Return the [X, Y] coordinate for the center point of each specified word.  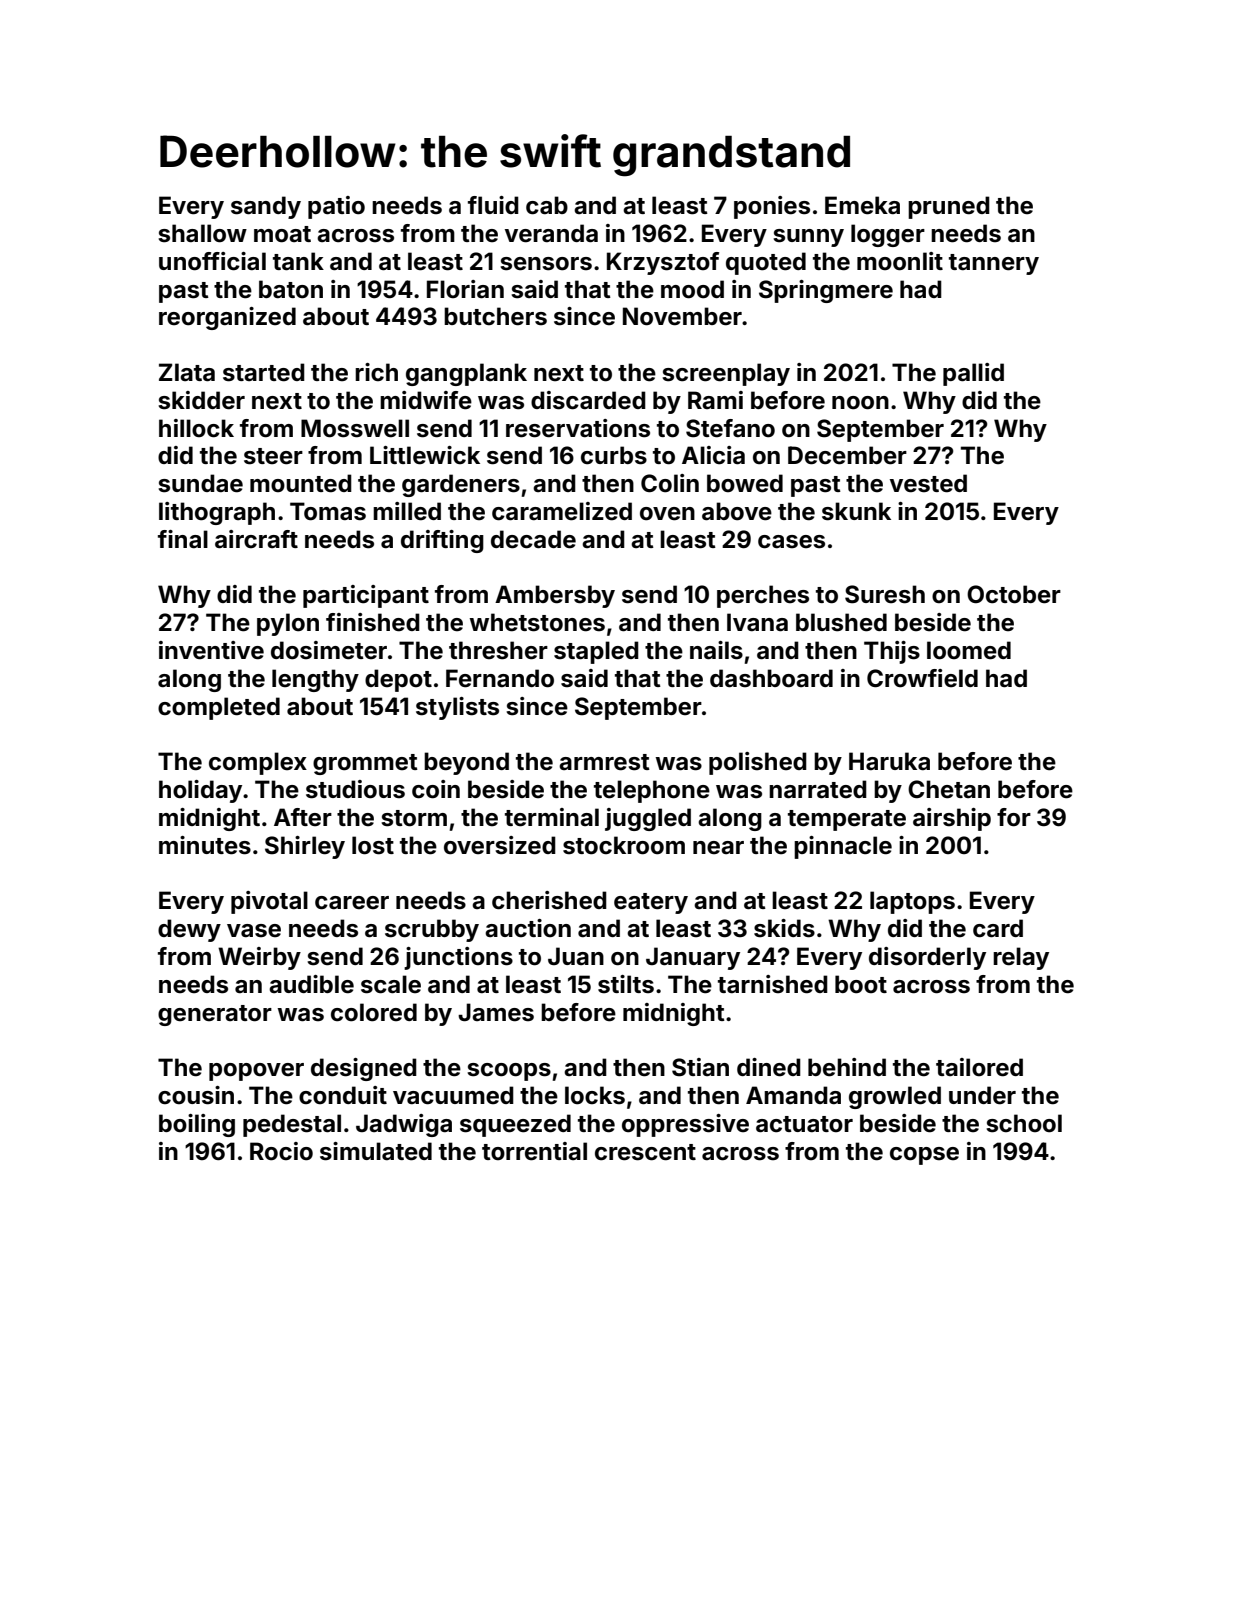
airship [952, 819]
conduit [343, 1095]
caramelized [562, 511]
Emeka [862, 205]
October [1014, 594]
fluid [493, 205]
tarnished [773, 984]
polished [758, 763]
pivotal [269, 902]
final [183, 539]
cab [547, 205]
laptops [912, 902]
